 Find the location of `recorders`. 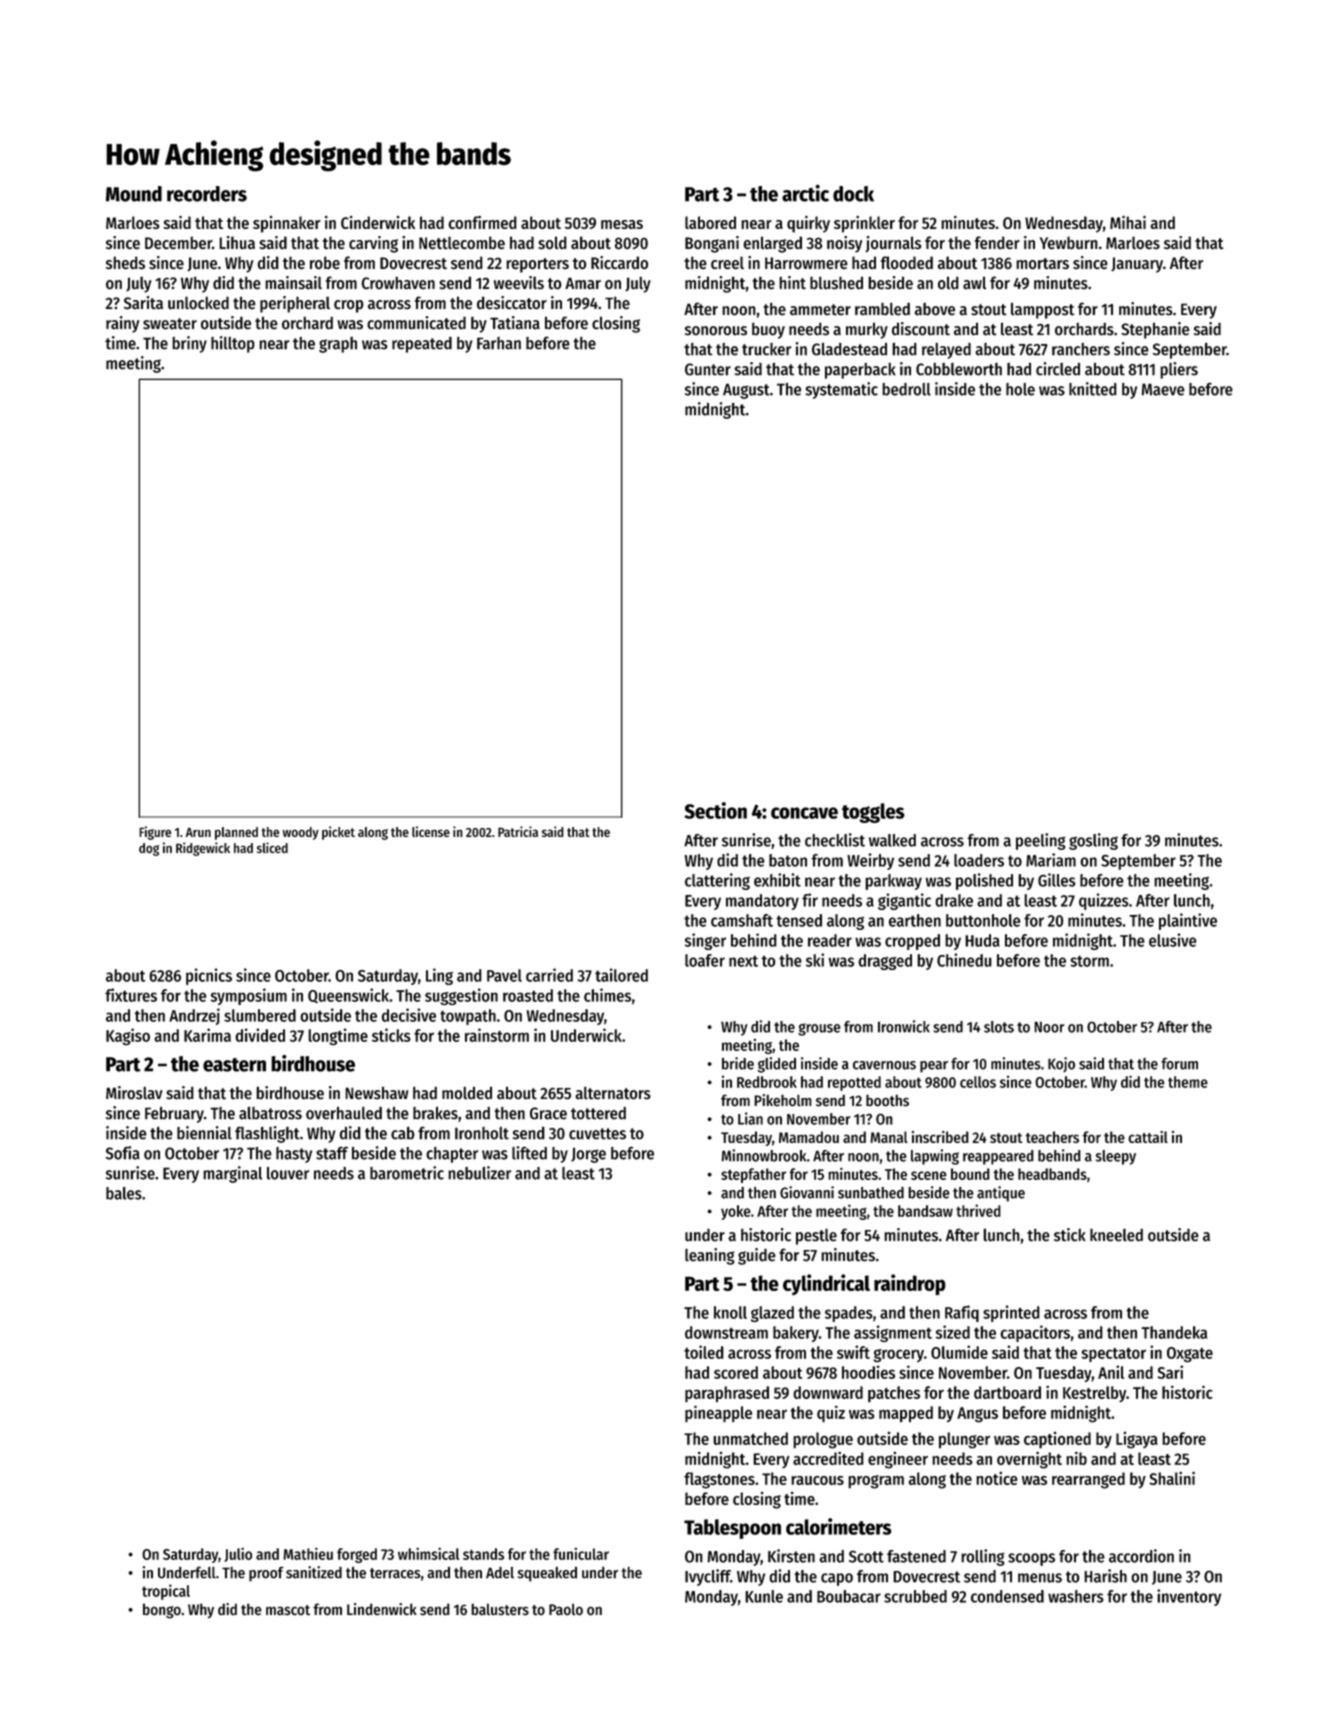

recorders is located at coordinates (207, 194).
